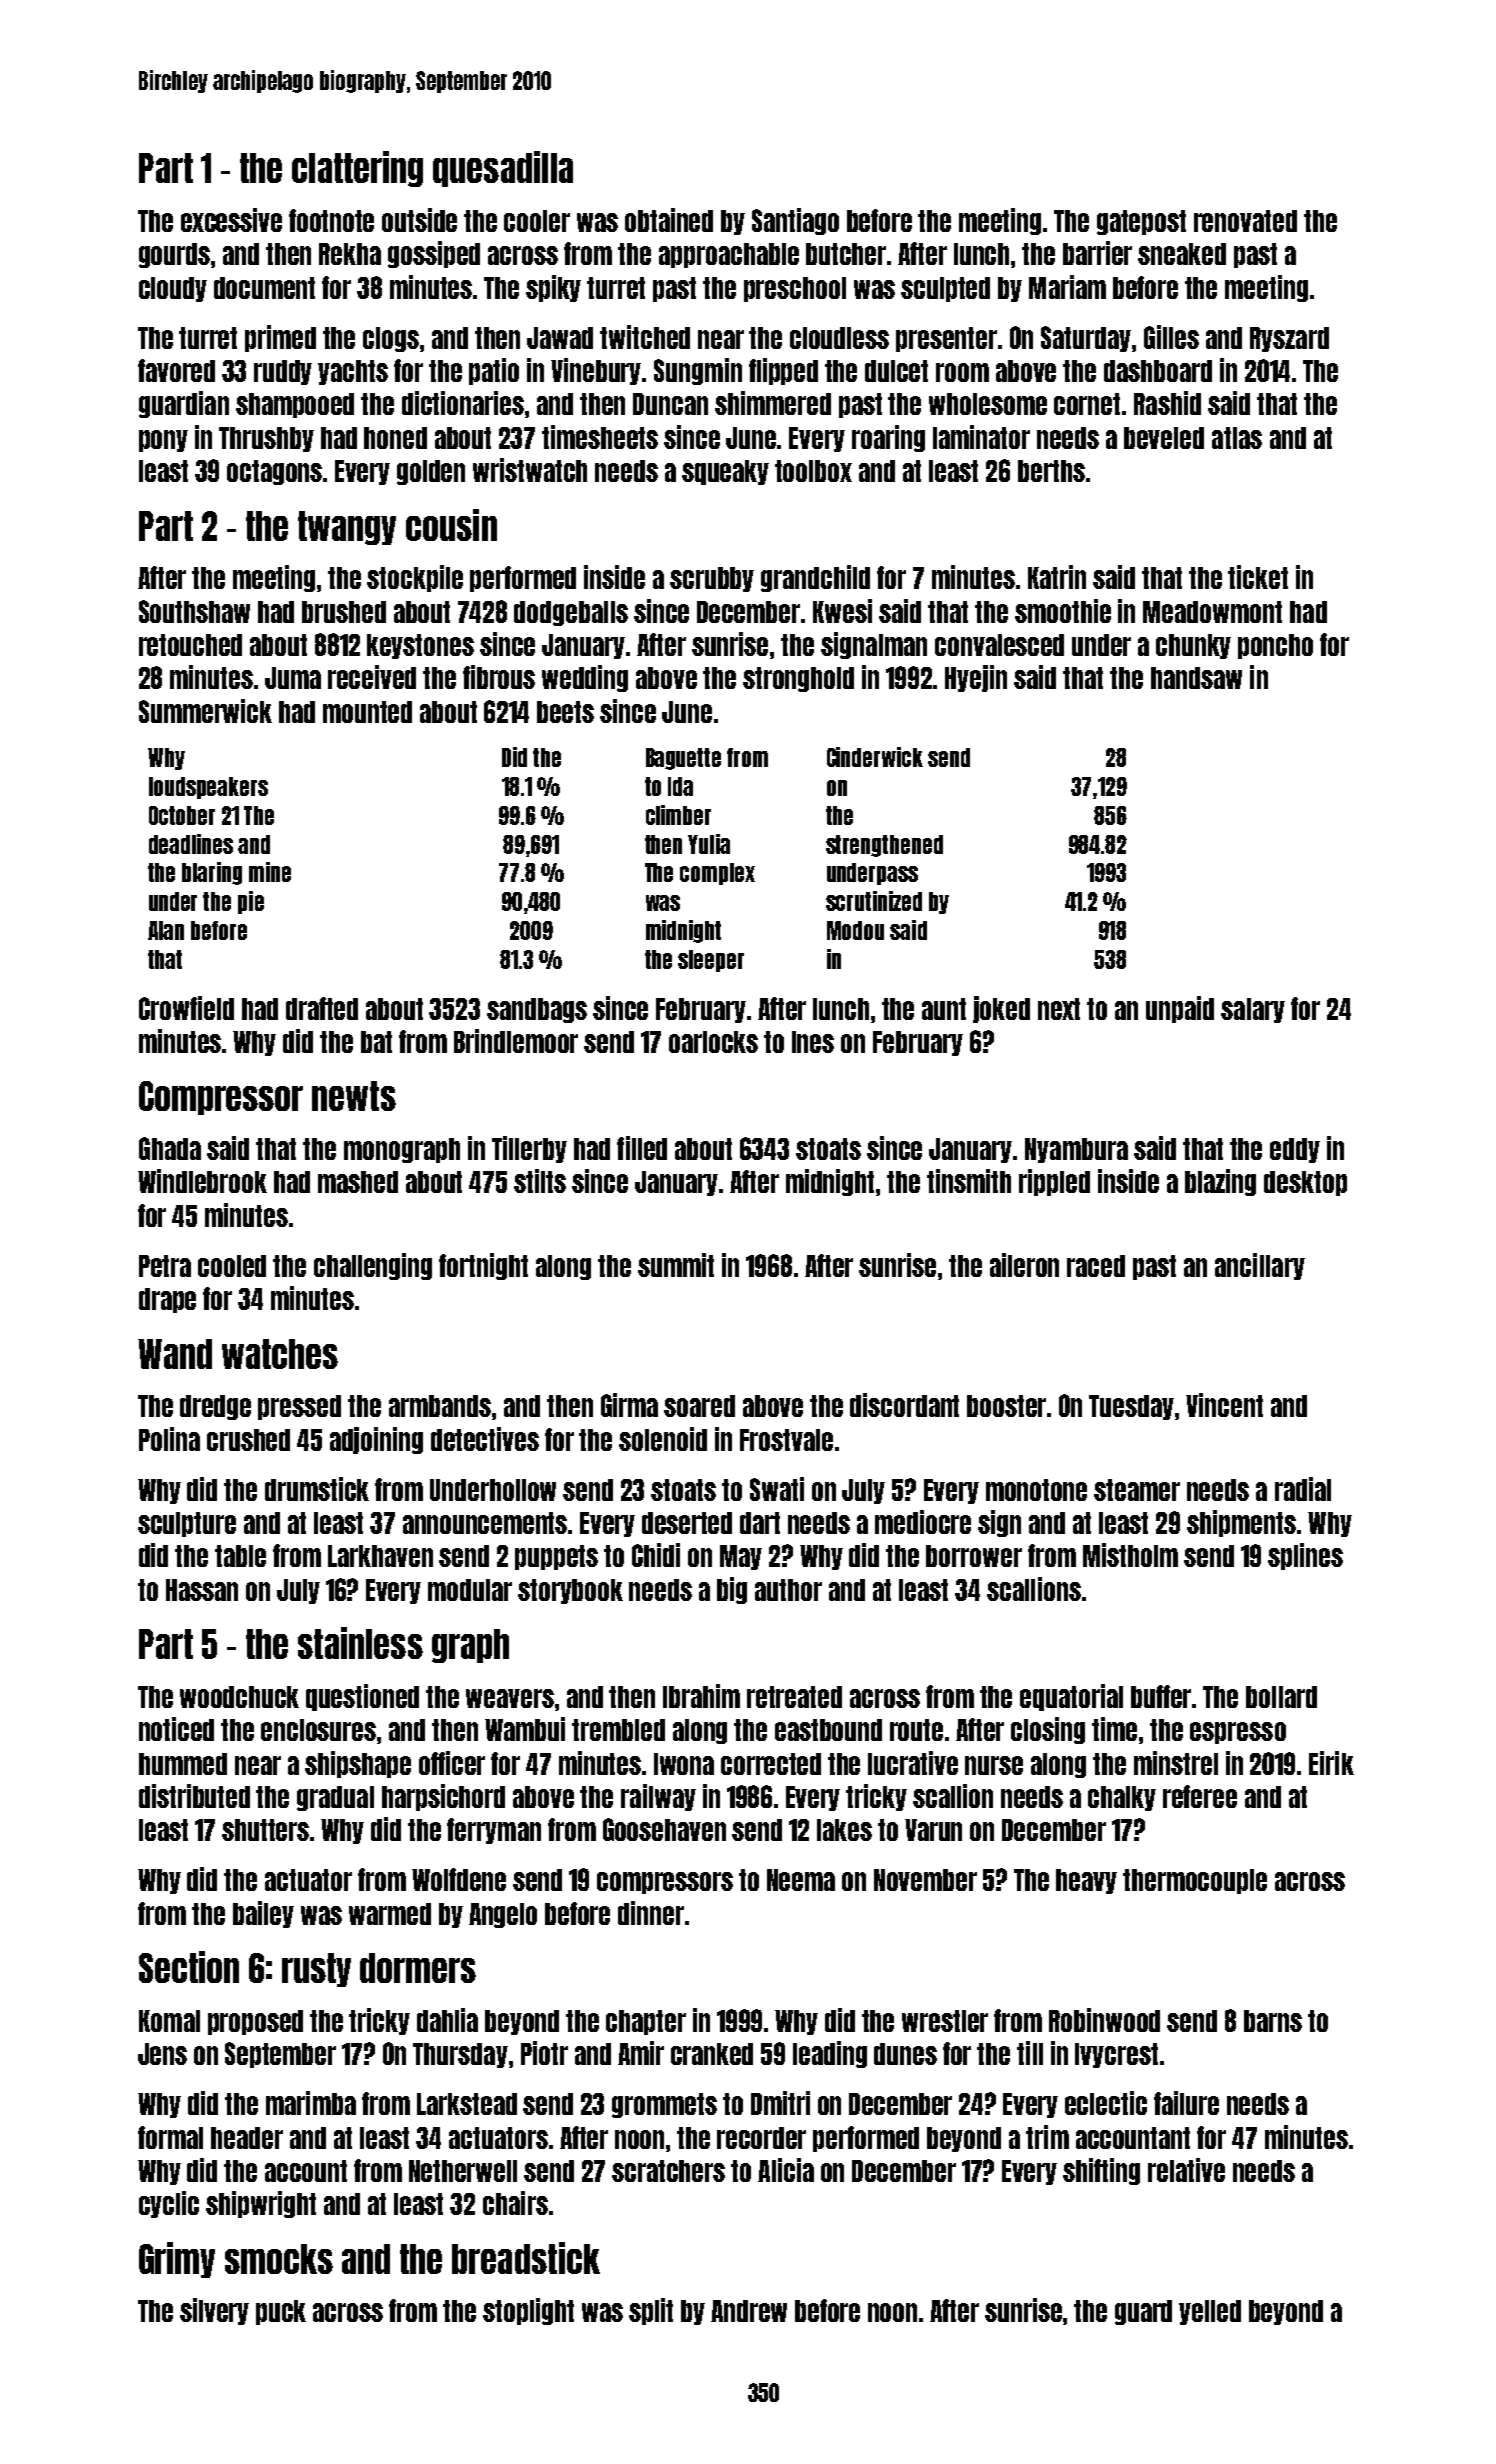 This image has width=1496, height=2464. Describe the element at coordinates (350, 254) in the image. I see `Rekha` at that location.
